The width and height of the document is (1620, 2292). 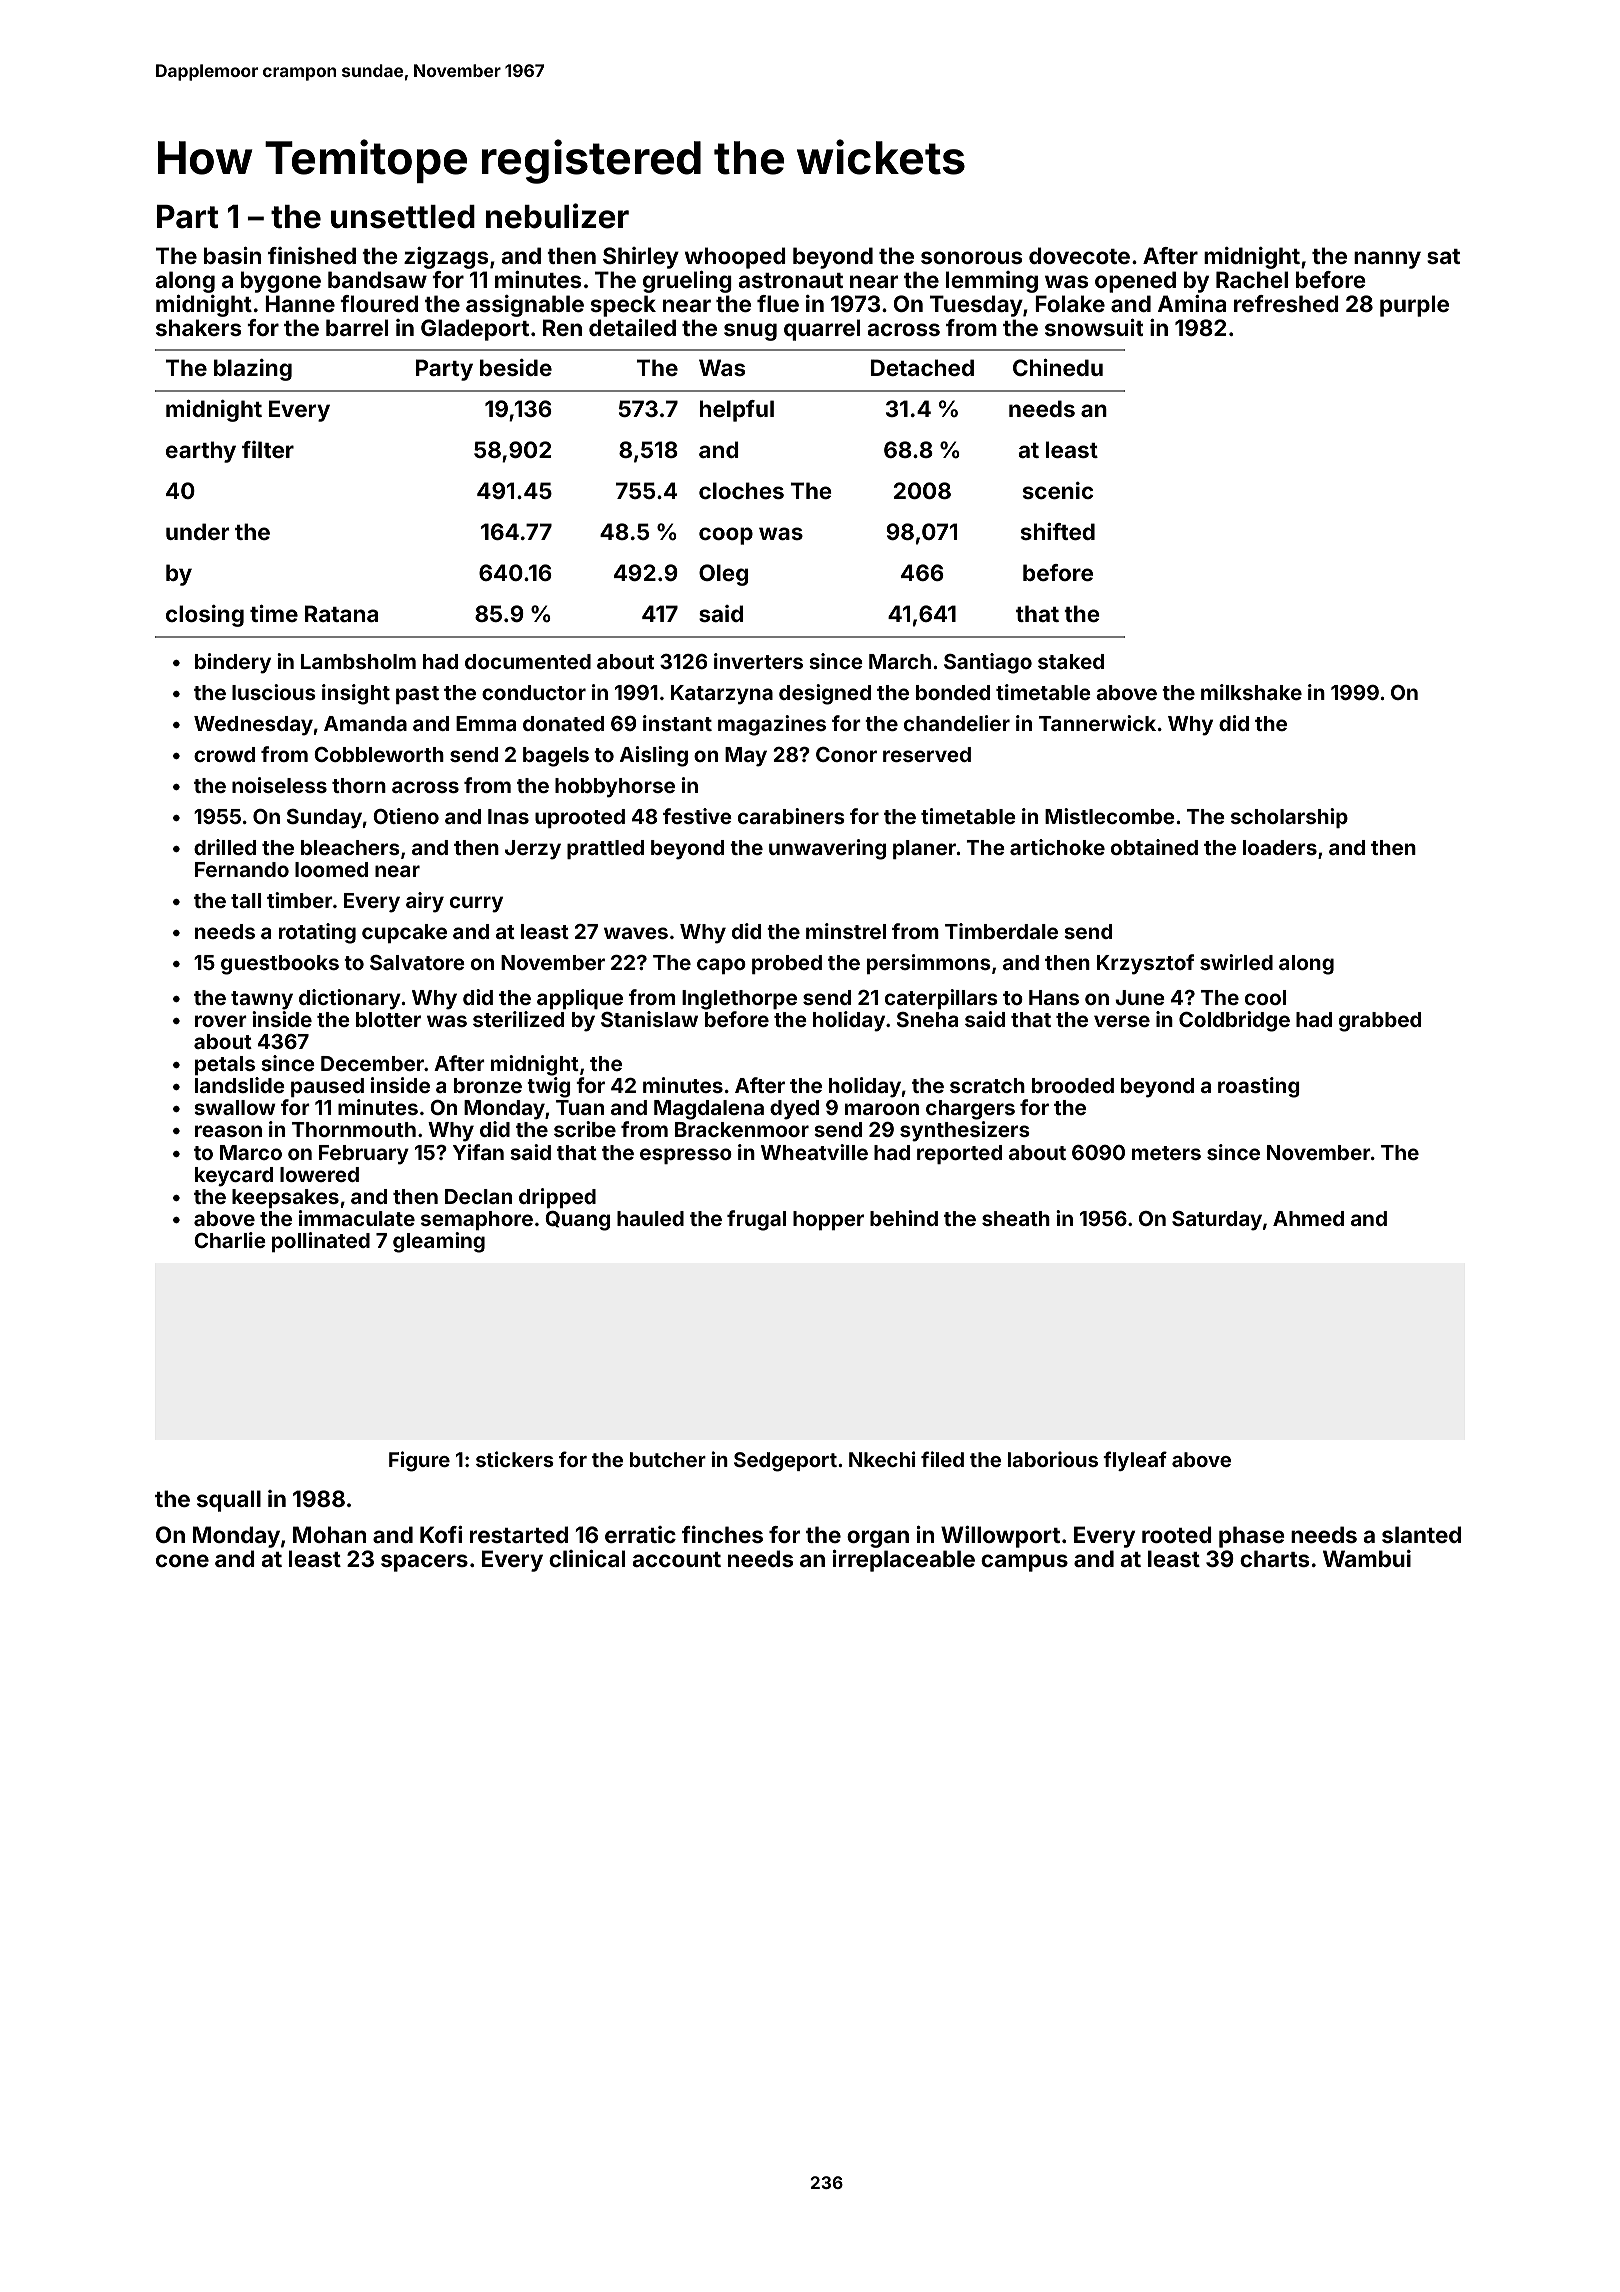 What do you see at coordinates (439, 1242) in the document?
I see `gleaming` at bounding box center [439, 1242].
